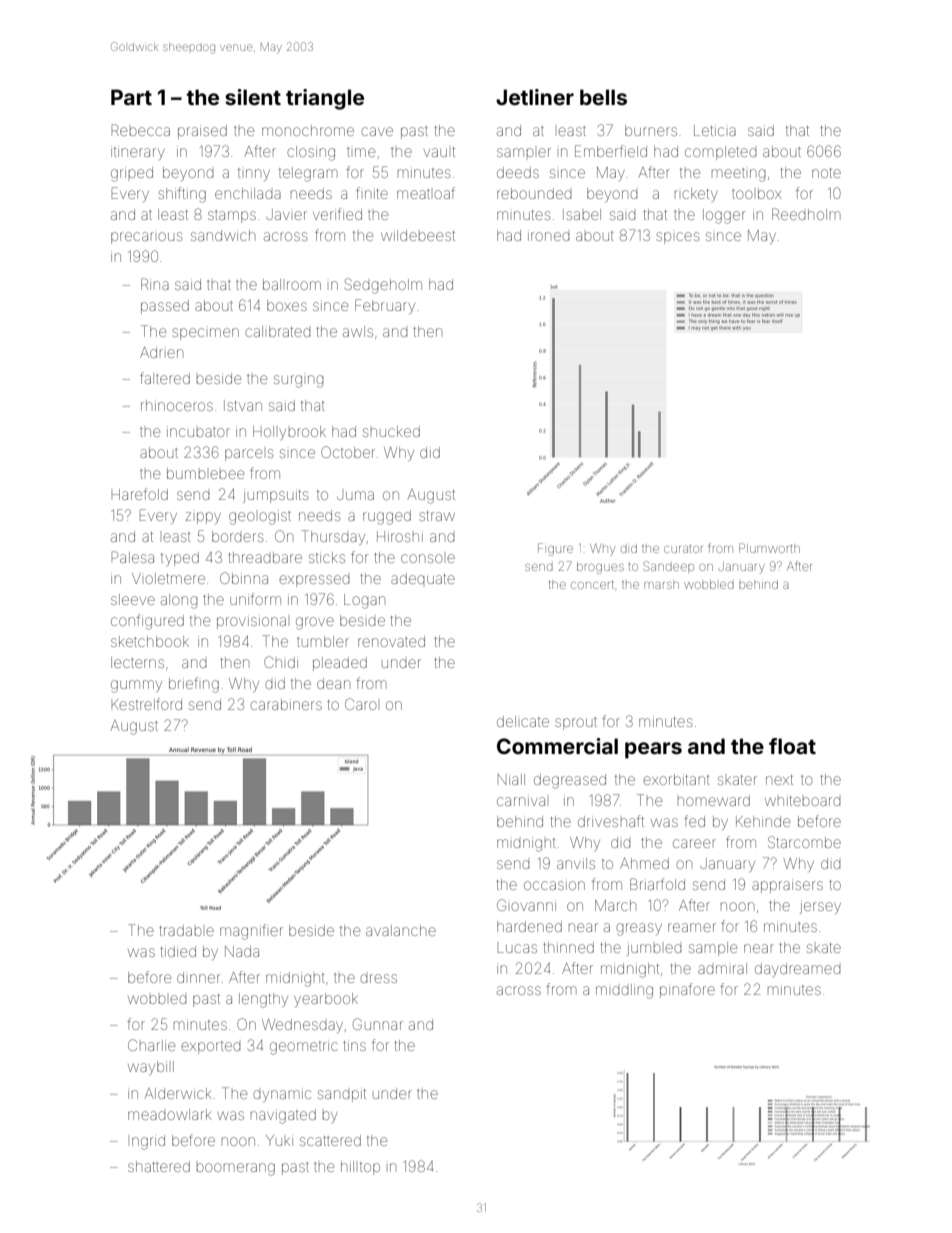 This document has height=1233, width=952. Describe the element at coordinates (133, 599) in the document. I see `sleeve` at that location.
